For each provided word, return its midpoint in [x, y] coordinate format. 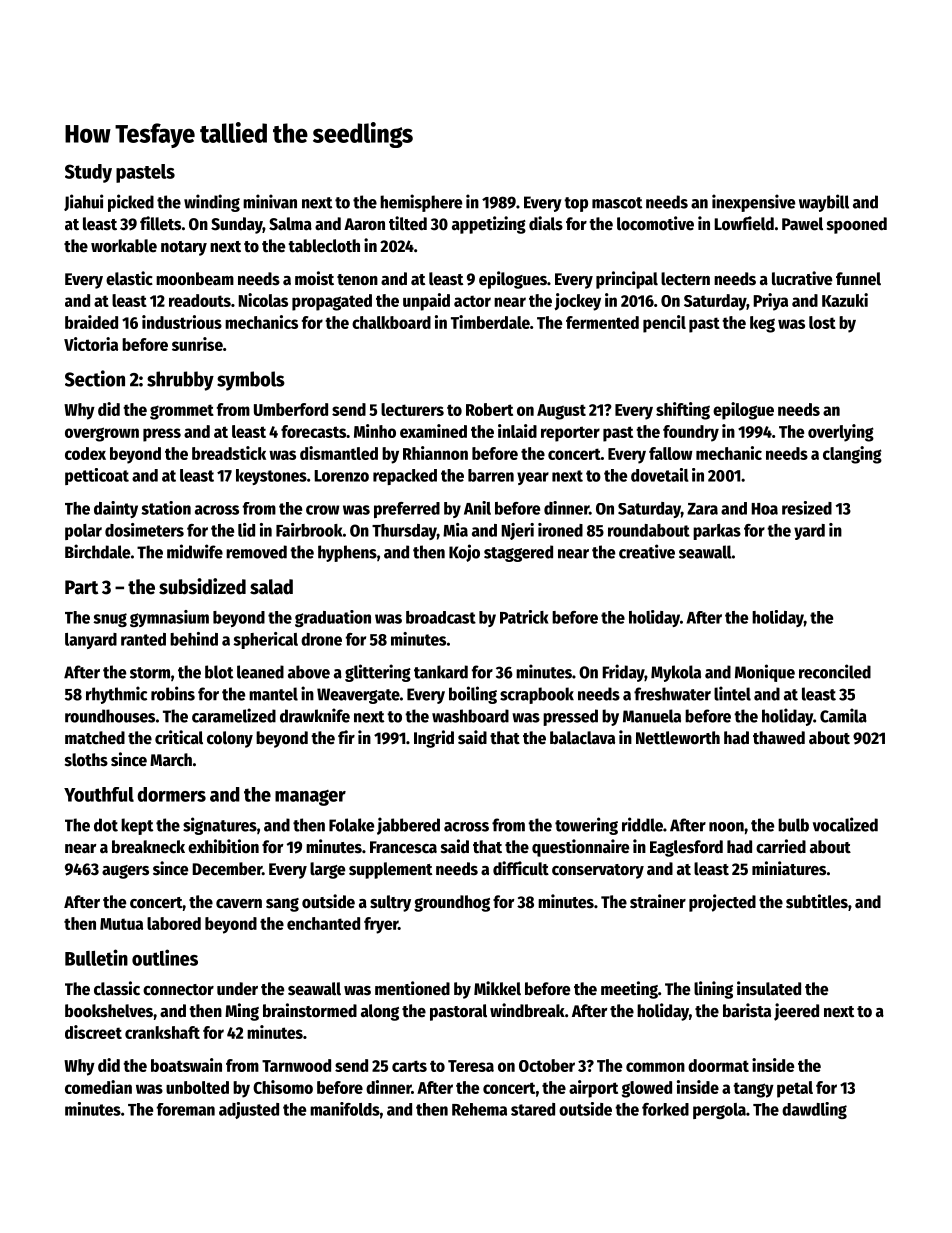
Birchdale [97, 551]
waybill [824, 203]
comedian [98, 1087]
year [533, 478]
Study [88, 173]
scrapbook [537, 695]
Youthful [99, 794]
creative [647, 551]
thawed [779, 738]
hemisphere [421, 203]
